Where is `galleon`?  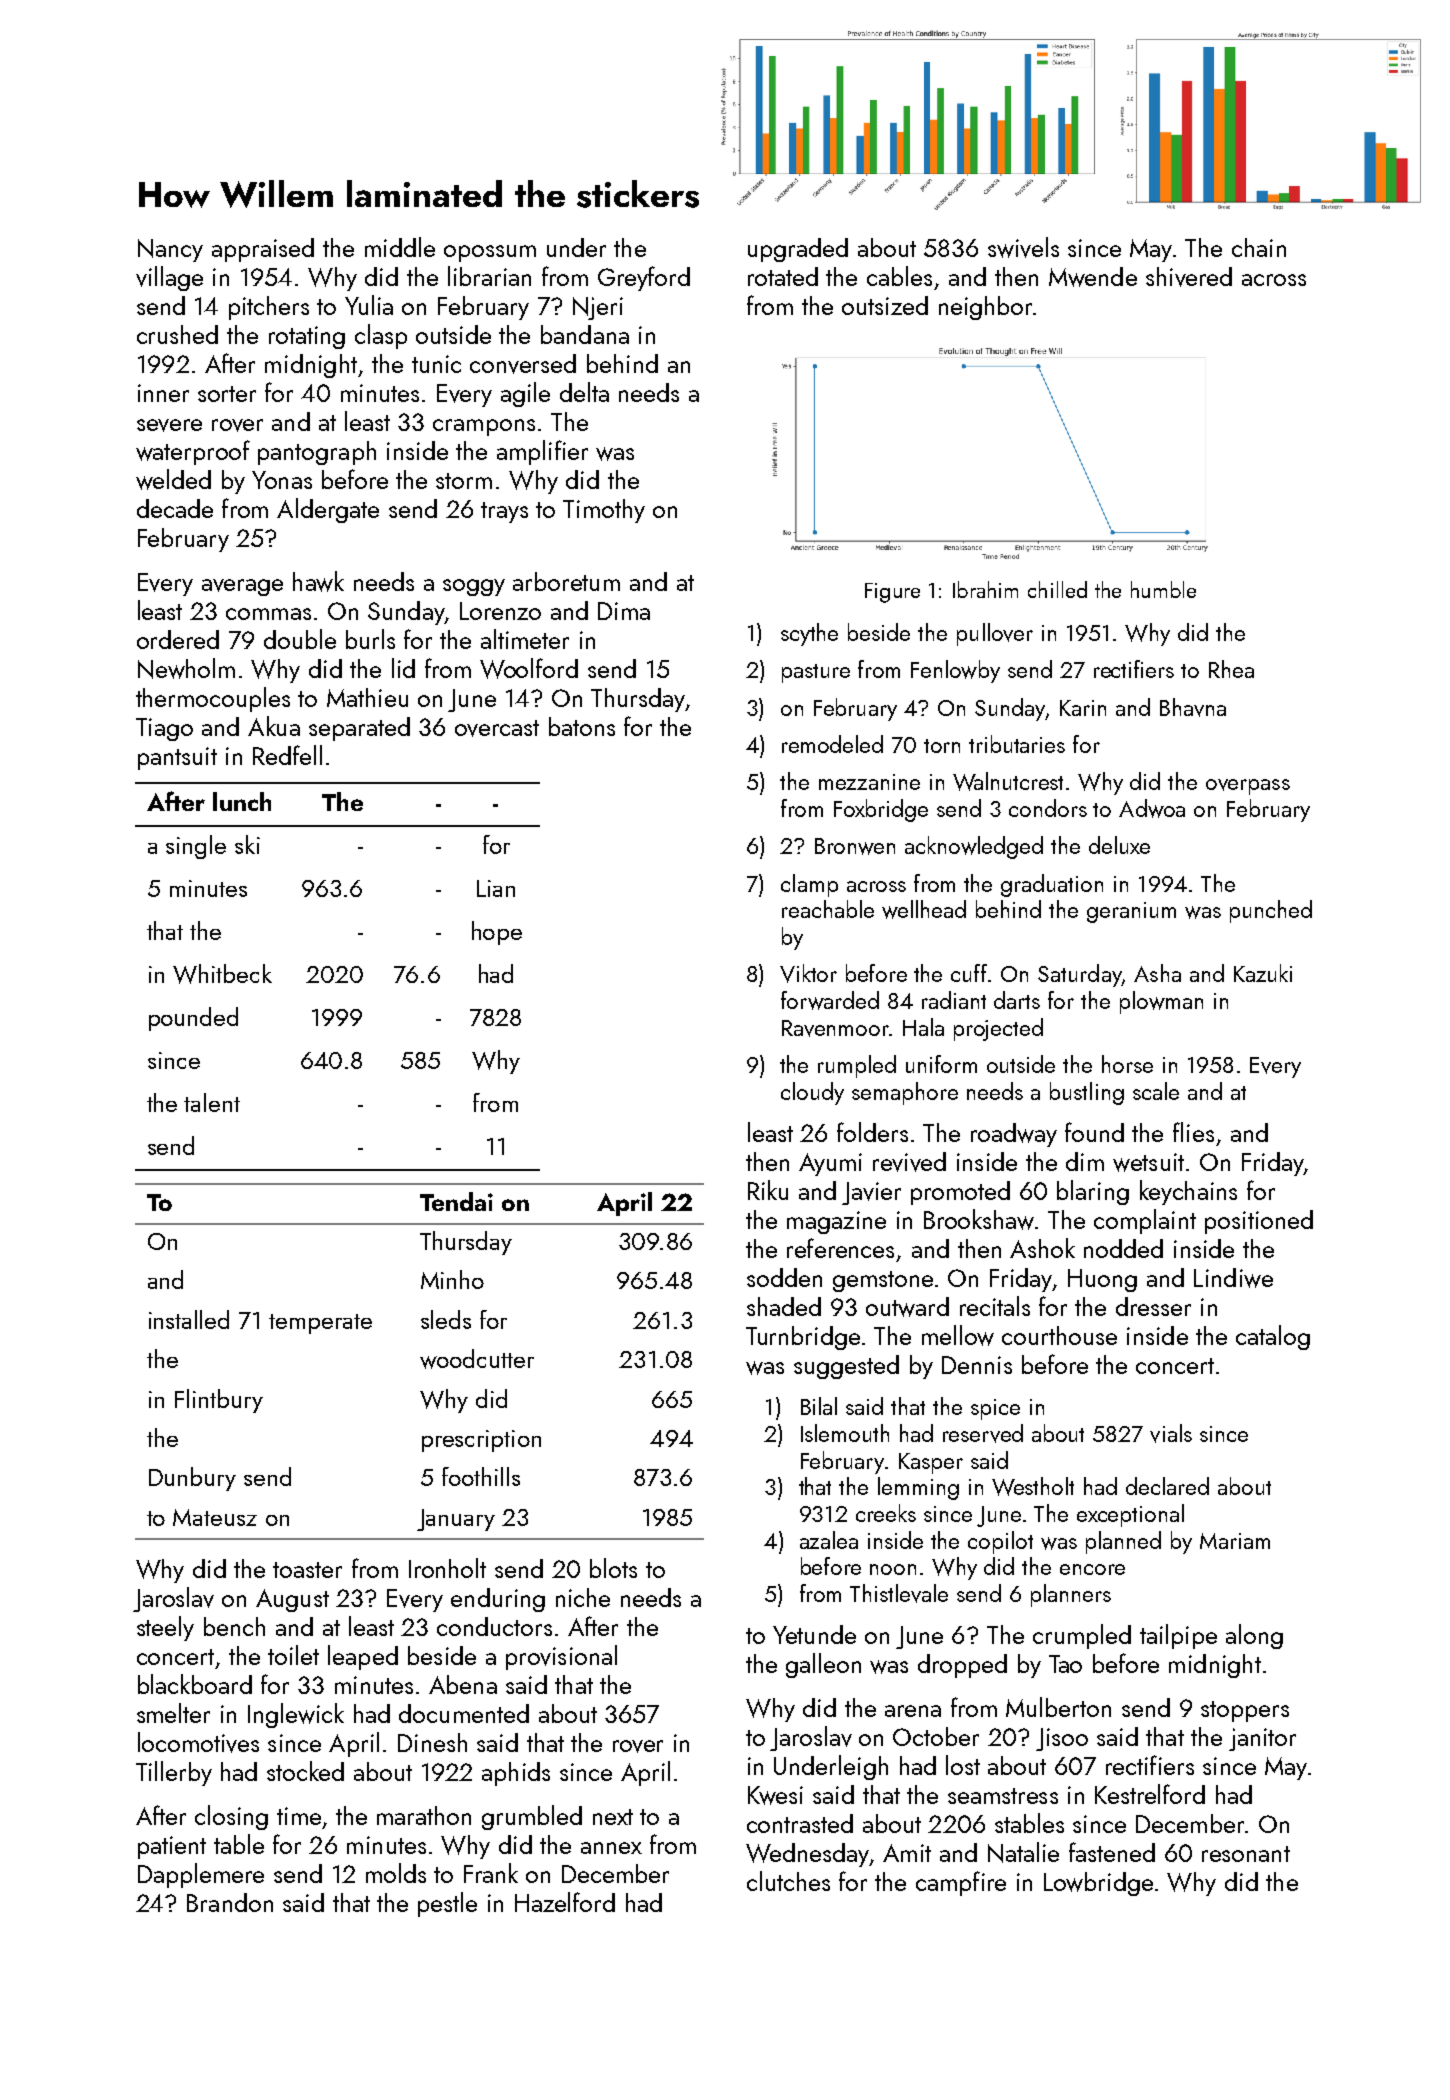
galleon is located at coordinates (823, 1665).
